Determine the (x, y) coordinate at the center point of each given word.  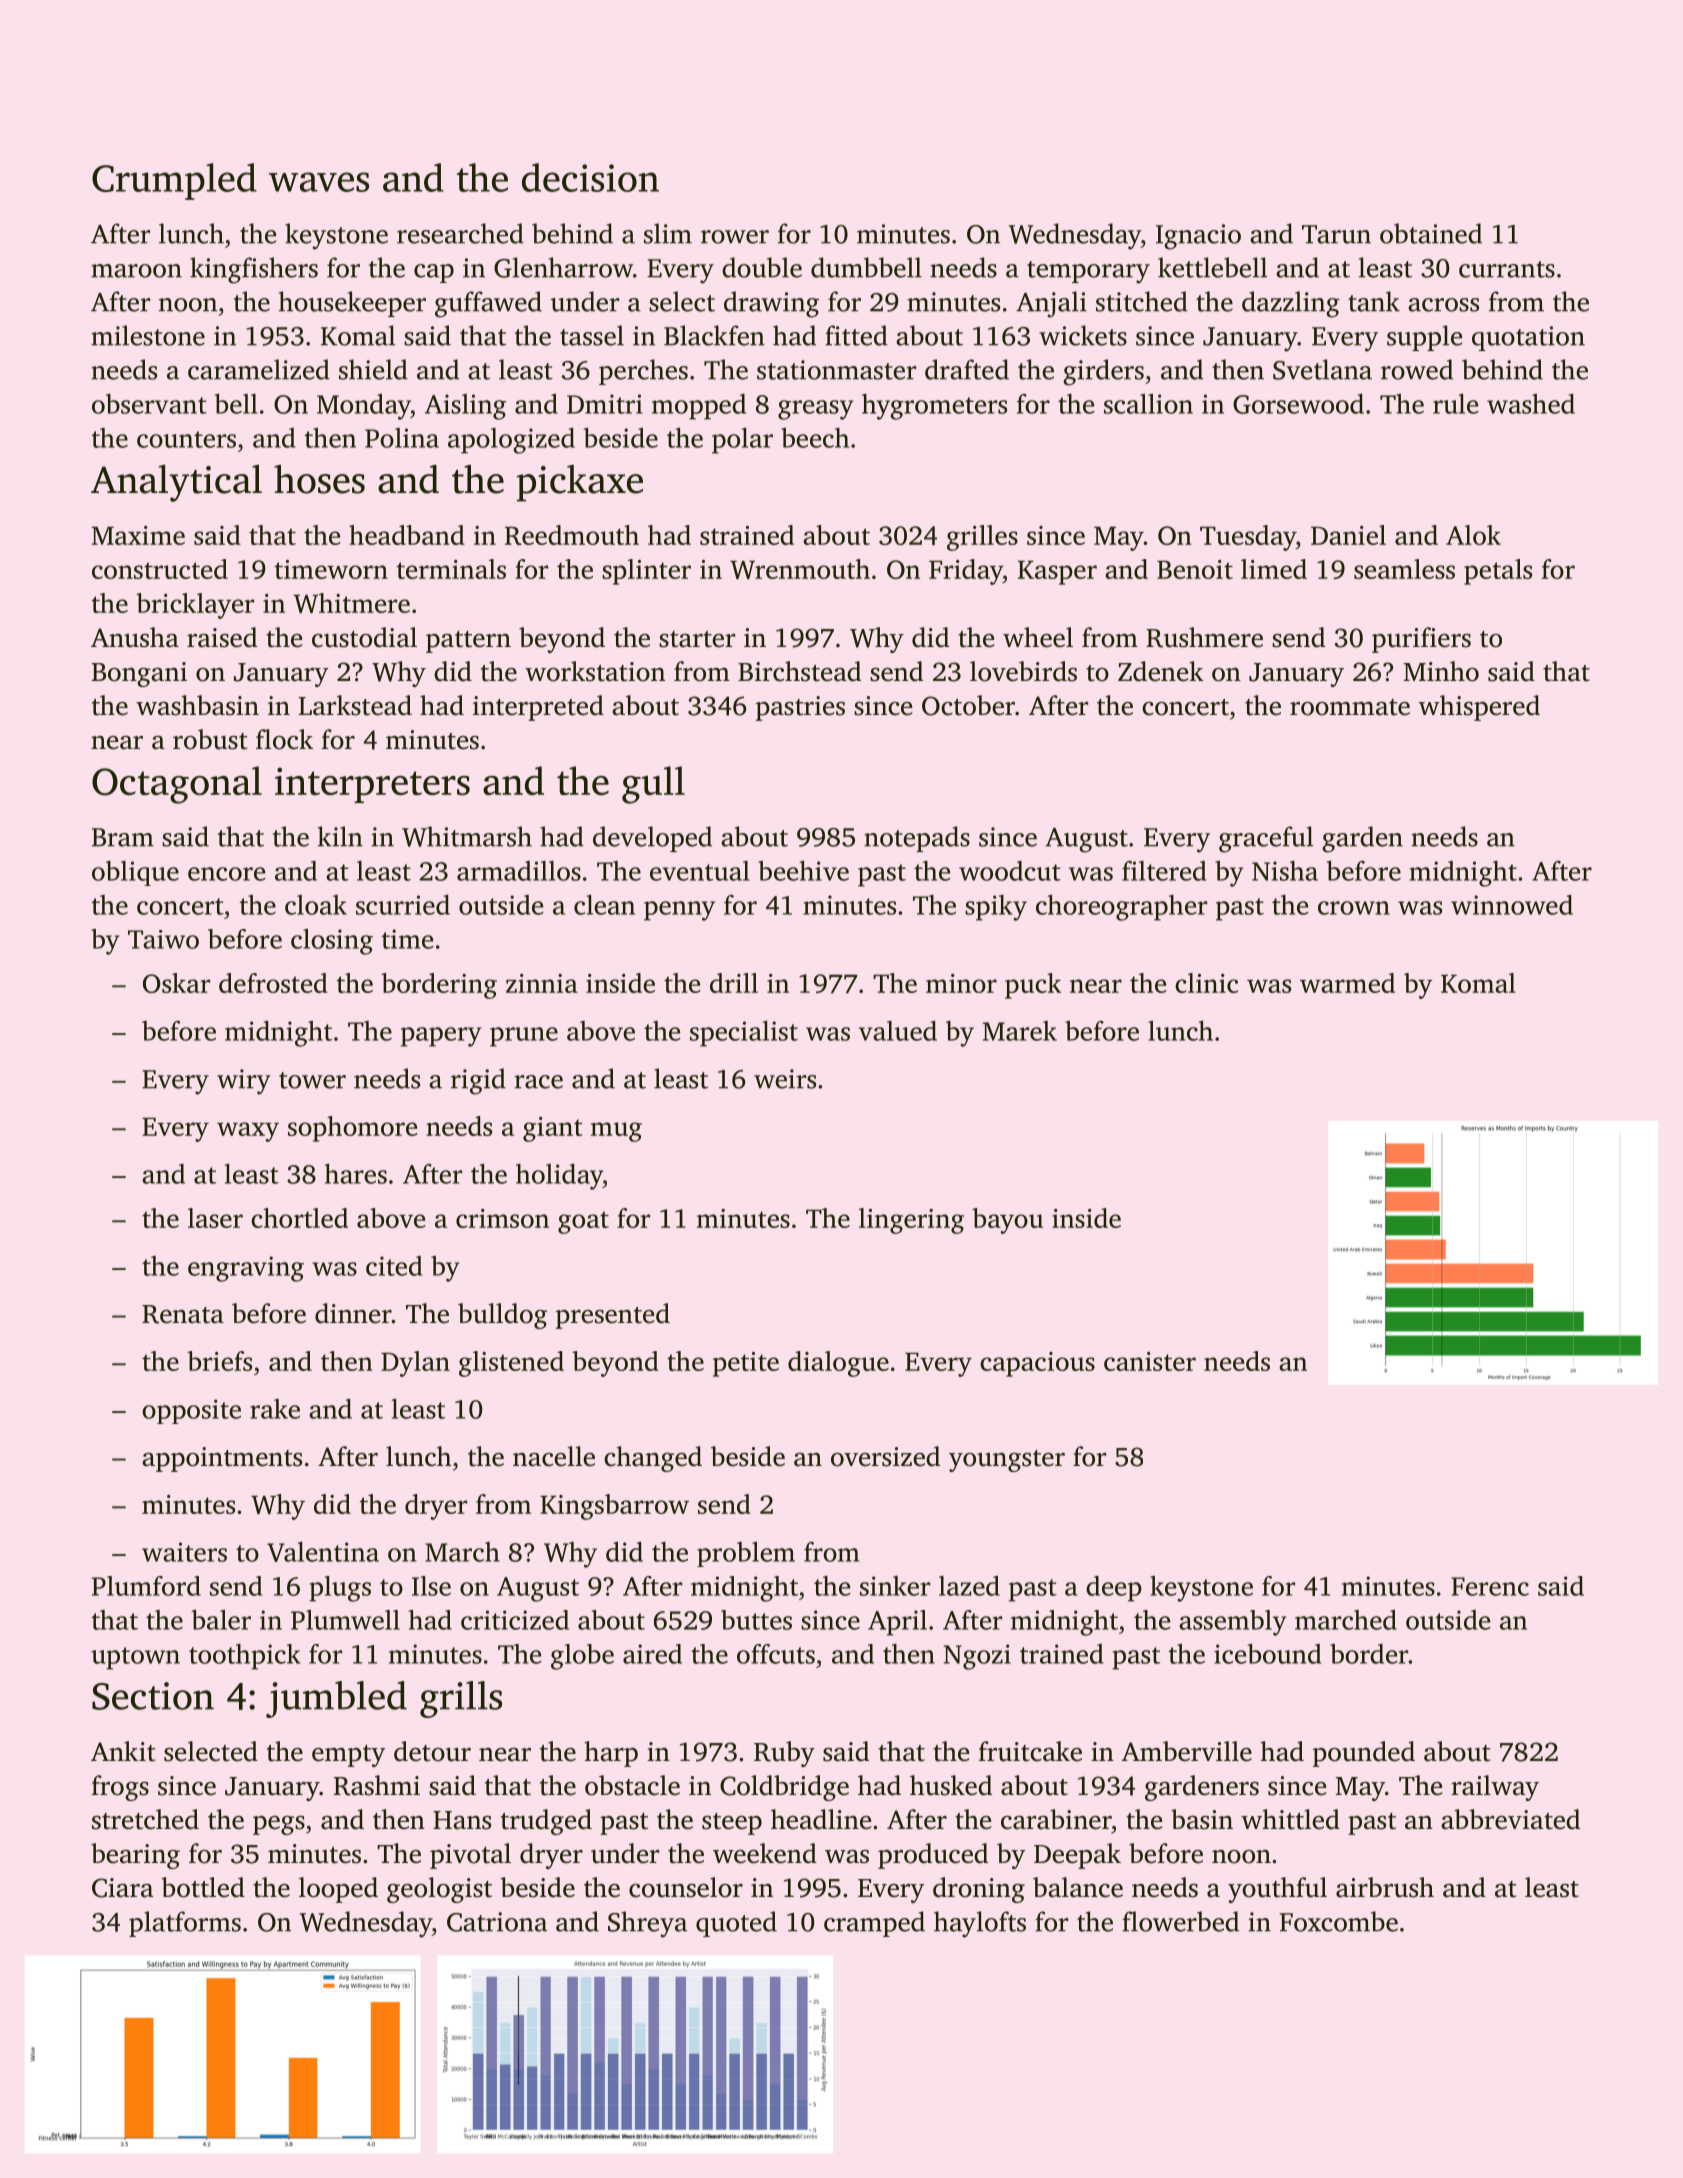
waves (319, 182)
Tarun (1336, 234)
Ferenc (1490, 1586)
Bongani (139, 674)
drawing (771, 304)
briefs (219, 1361)
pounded (1364, 1754)
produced (933, 1856)
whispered (1479, 708)
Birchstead (799, 671)
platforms (185, 1924)
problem (746, 1554)
